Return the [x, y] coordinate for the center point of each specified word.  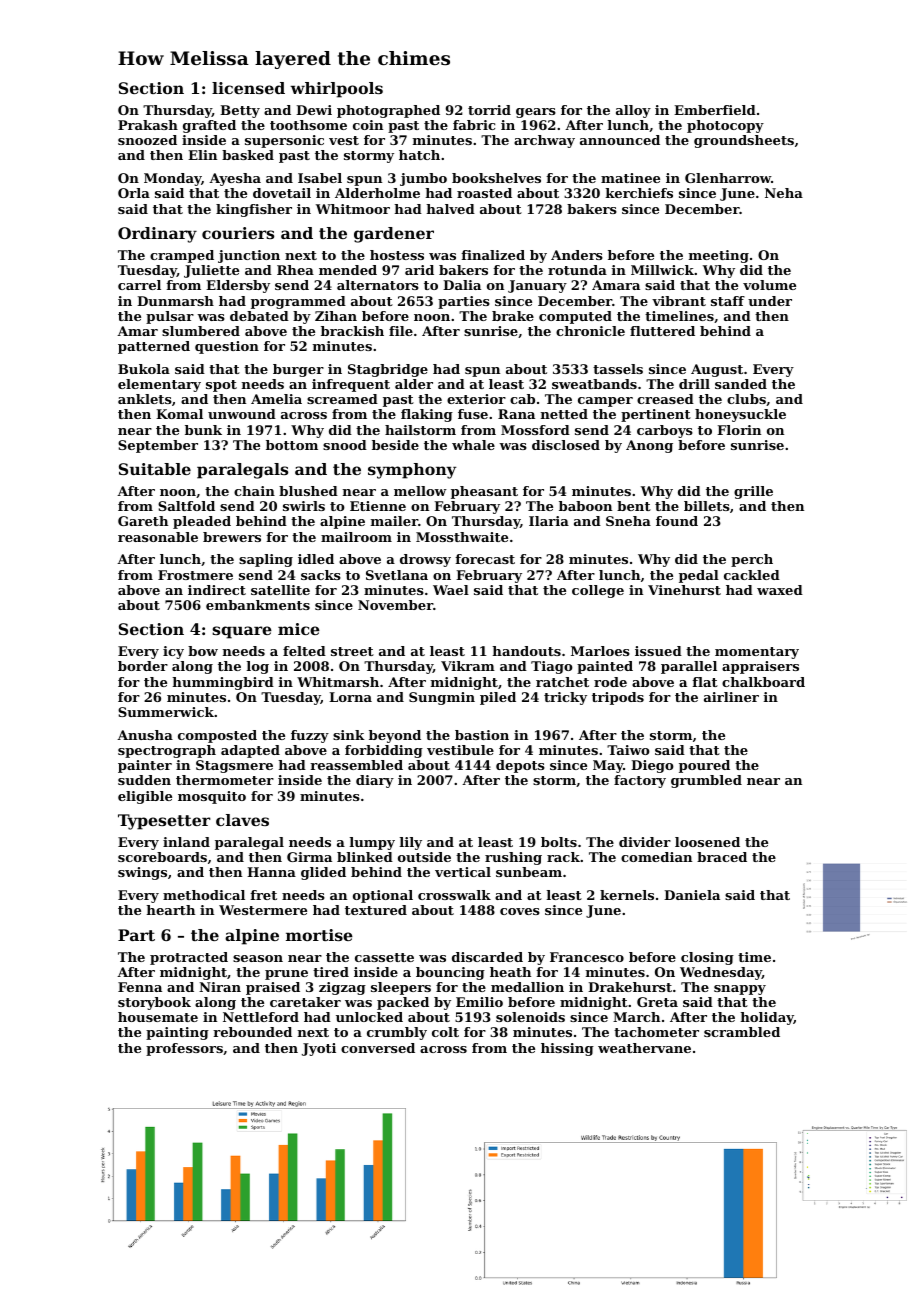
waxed [780, 590]
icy [173, 652]
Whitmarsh [338, 682]
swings [142, 873]
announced [620, 140]
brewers [232, 537]
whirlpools [336, 90]
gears [536, 113]
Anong [649, 446]
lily [411, 843]
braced [722, 857]
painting [177, 1033]
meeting [719, 256]
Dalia [462, 285]
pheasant [484, 492]
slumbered [201, 331]
